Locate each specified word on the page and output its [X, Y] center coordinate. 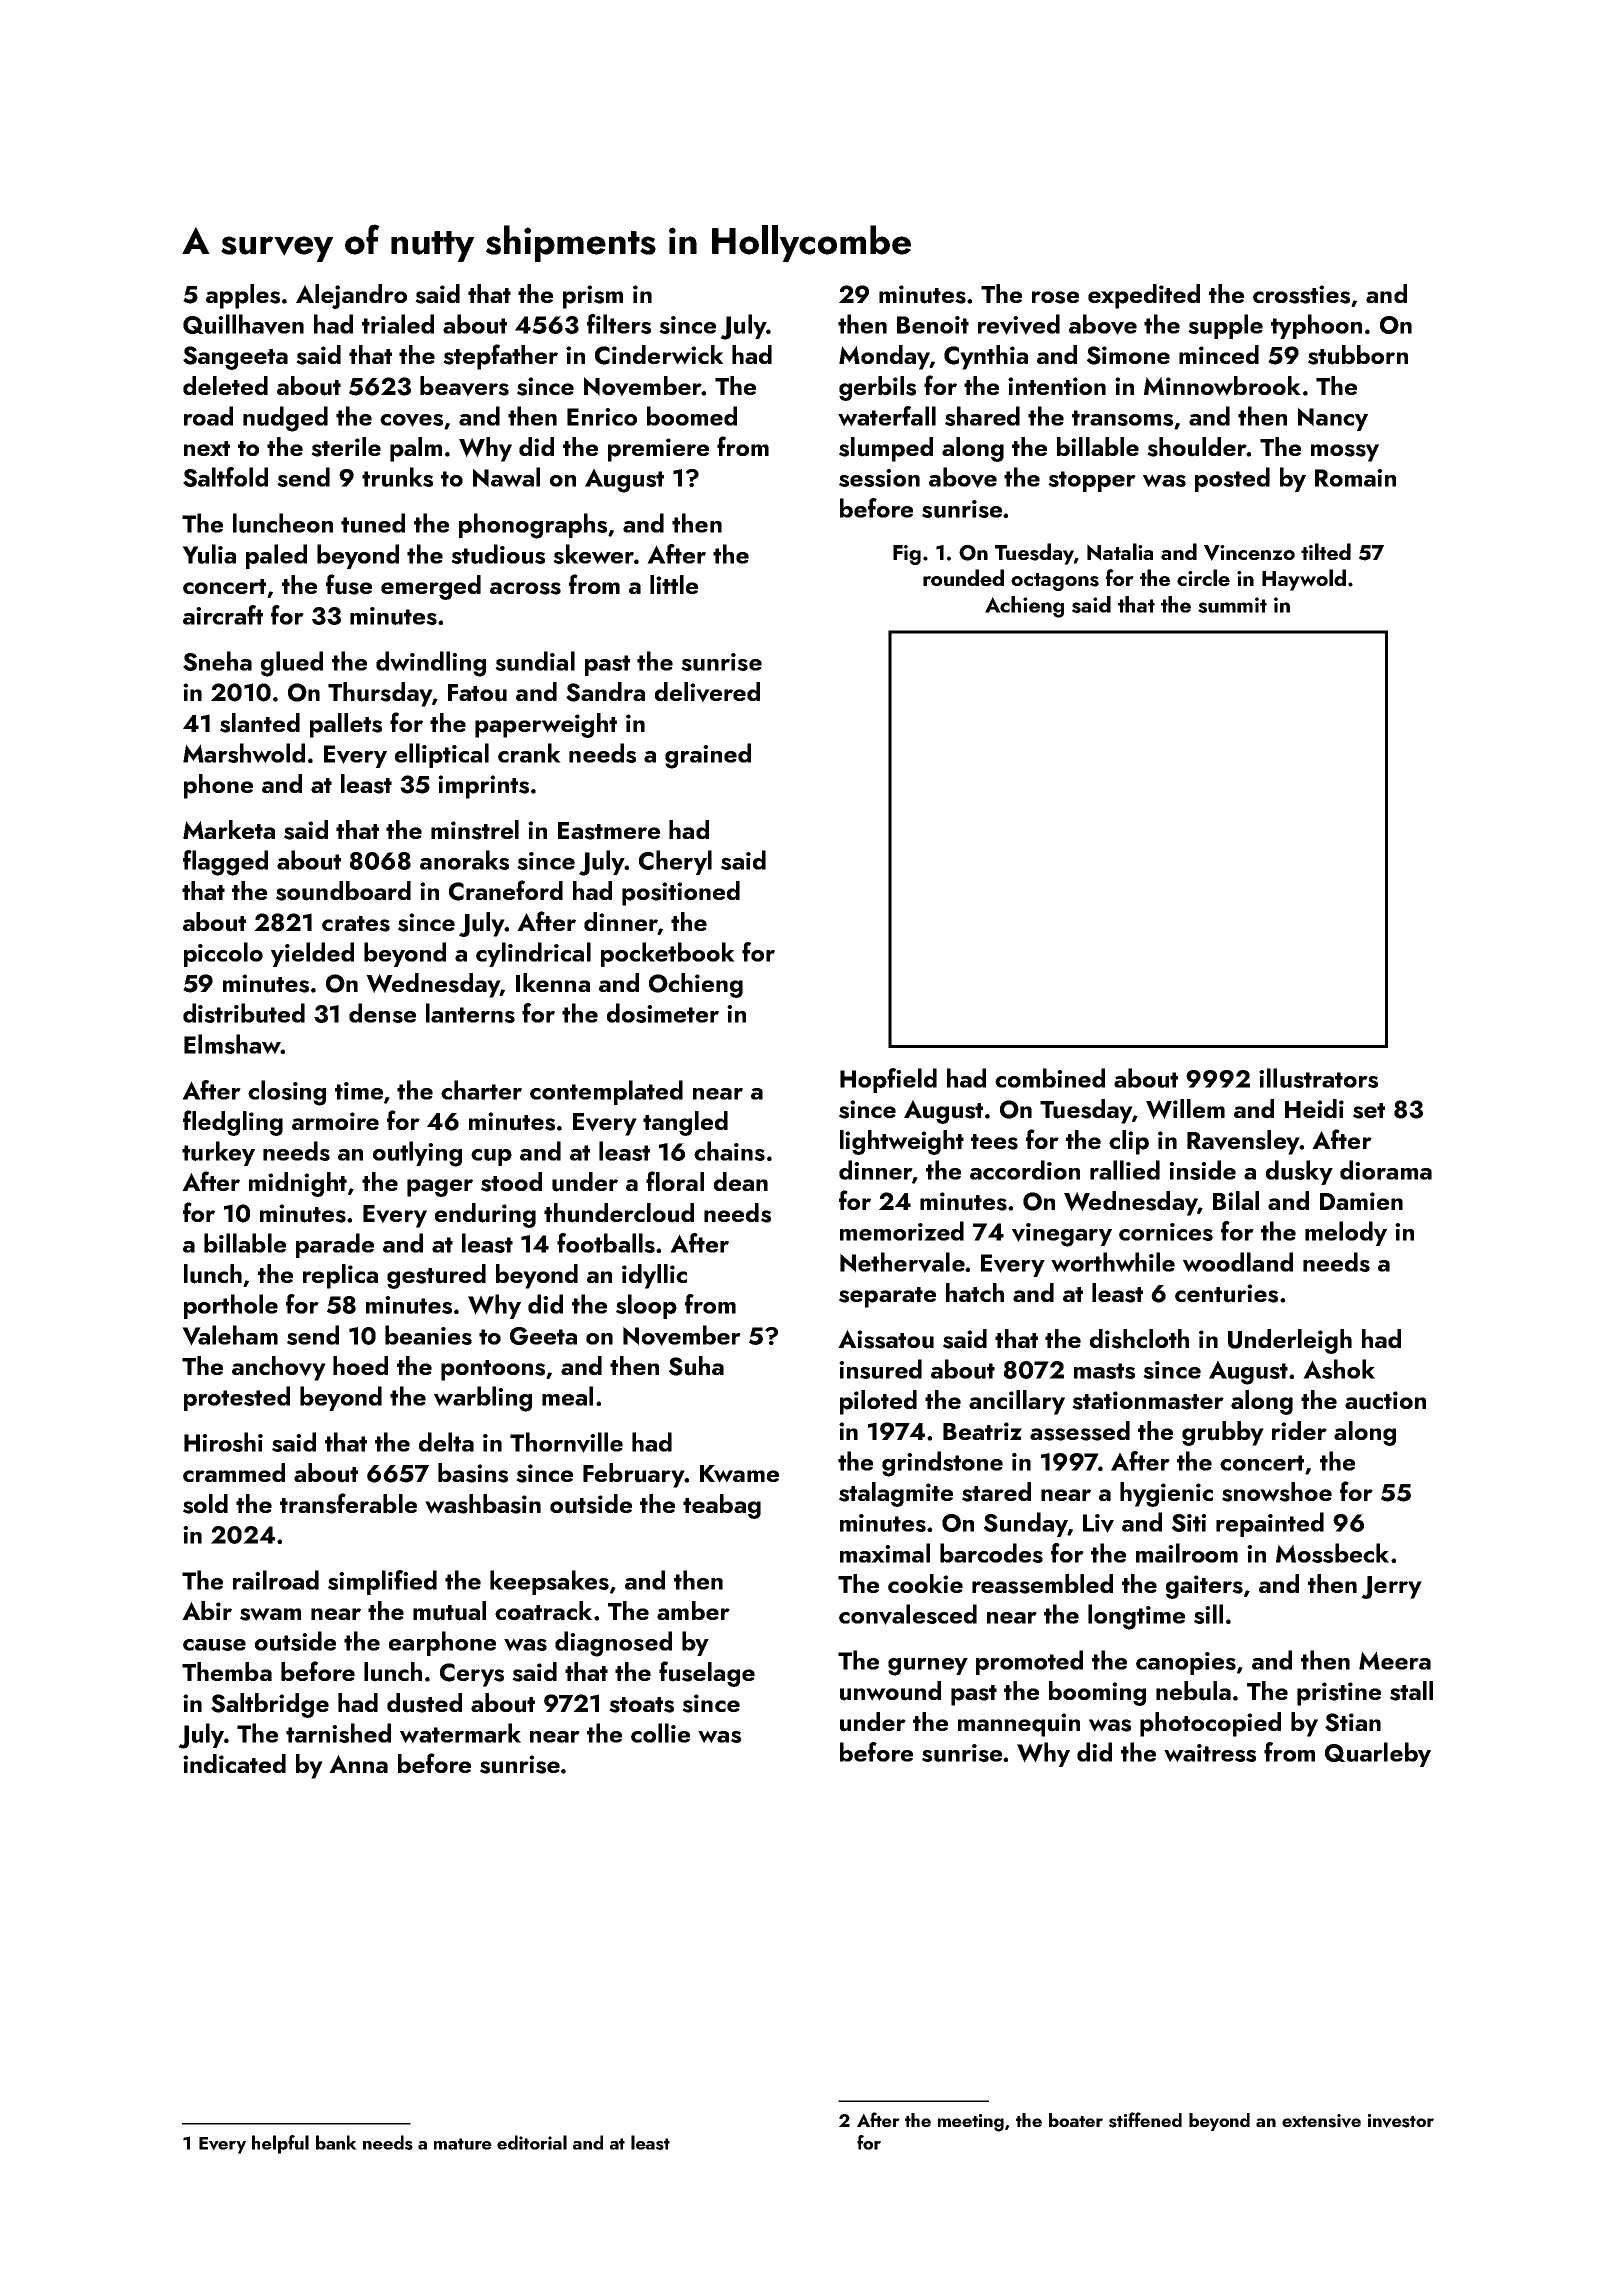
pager [440, 1188]
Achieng [1024, 607]
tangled [685, 1123]
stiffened [1145, 2120]
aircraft [223, 615]
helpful [280, 2144]
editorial [532, 2142]
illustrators [1318, 1078]
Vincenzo [1249, 553]
